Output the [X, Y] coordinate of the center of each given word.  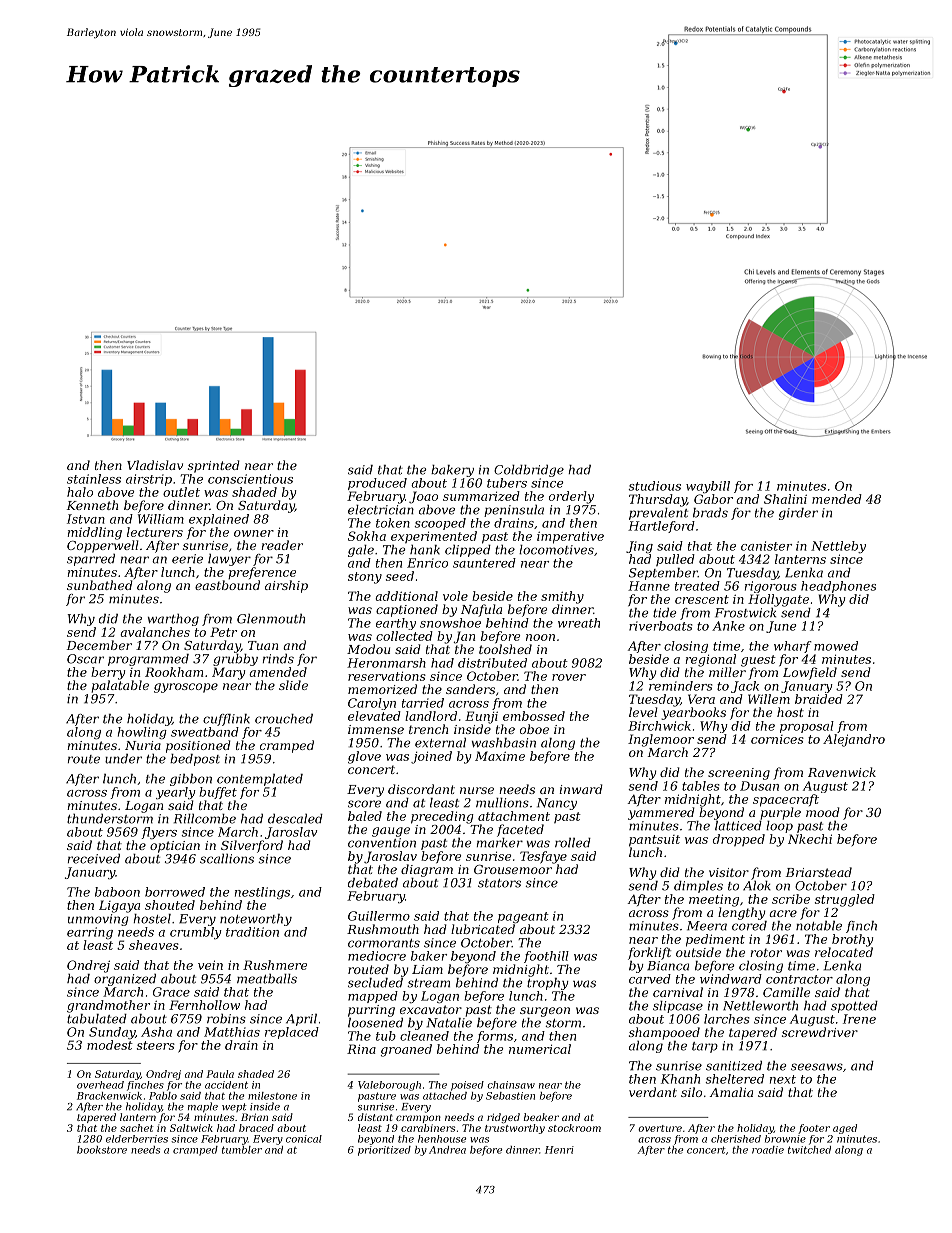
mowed [836, 646]
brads [710, 513]
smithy [562, 597]
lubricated [483, 929]
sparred [91, 560]
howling [142, 733]
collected [404, 636]
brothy [852, 940]
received [94, 859]
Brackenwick [109, 1096]
